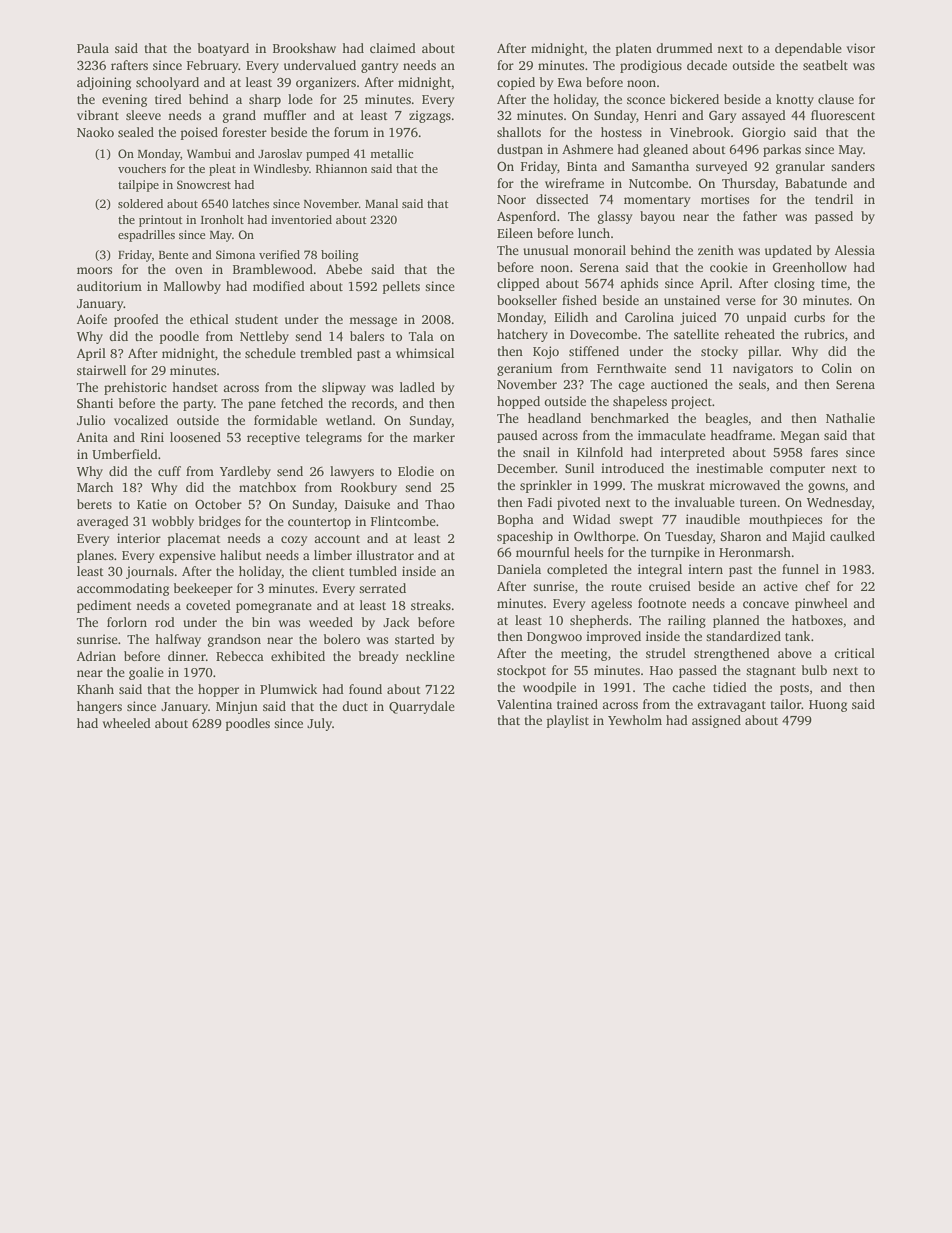  Describe the element at coordinates (705, 502) in the page. I see `invaluable` at that location.
